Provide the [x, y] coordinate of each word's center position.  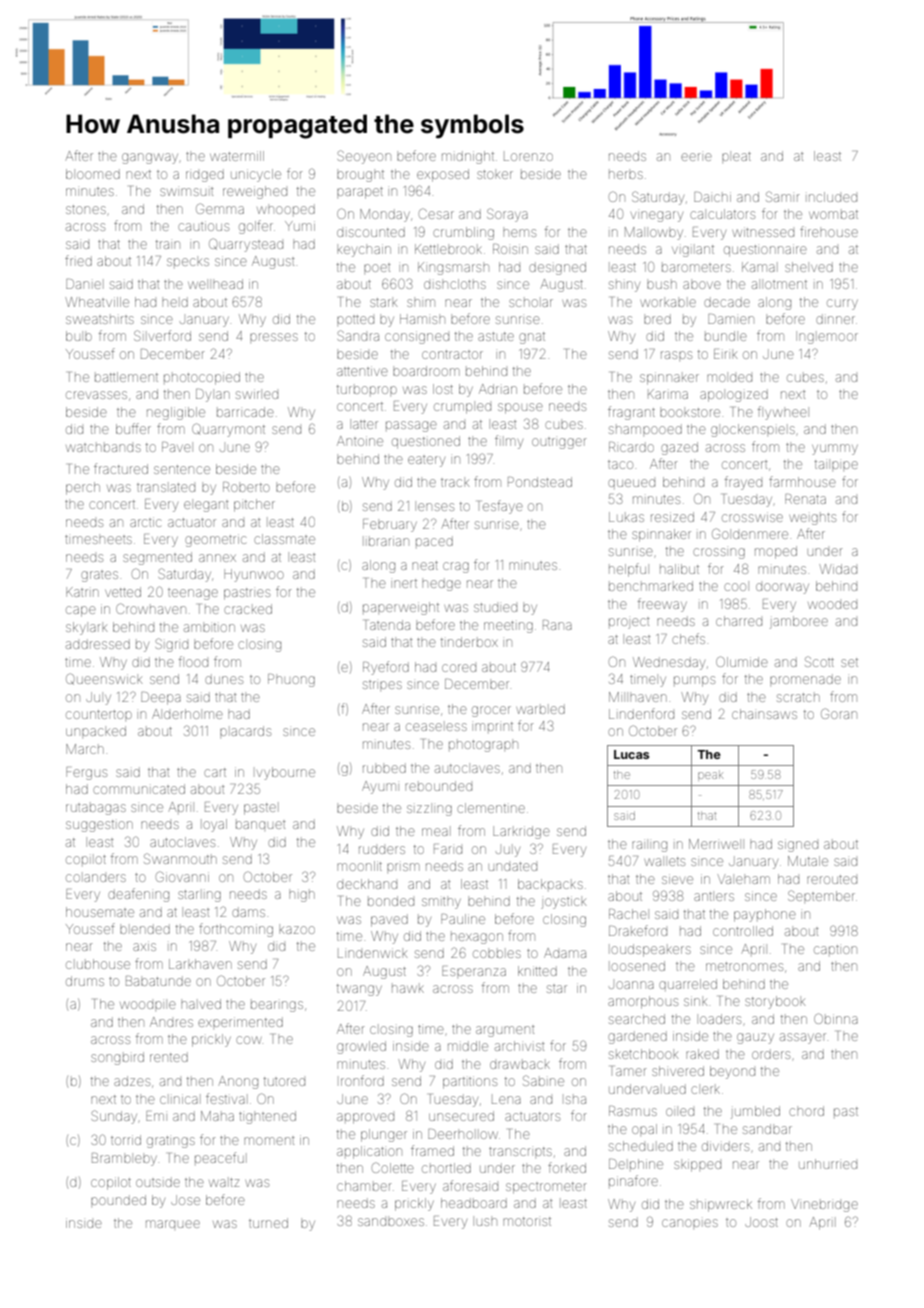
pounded [118, 1200]
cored [459, 668]
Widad [838, 569]
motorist [527, 1221]
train [168, 244]
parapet [360, 193]
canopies [690, 1223]
